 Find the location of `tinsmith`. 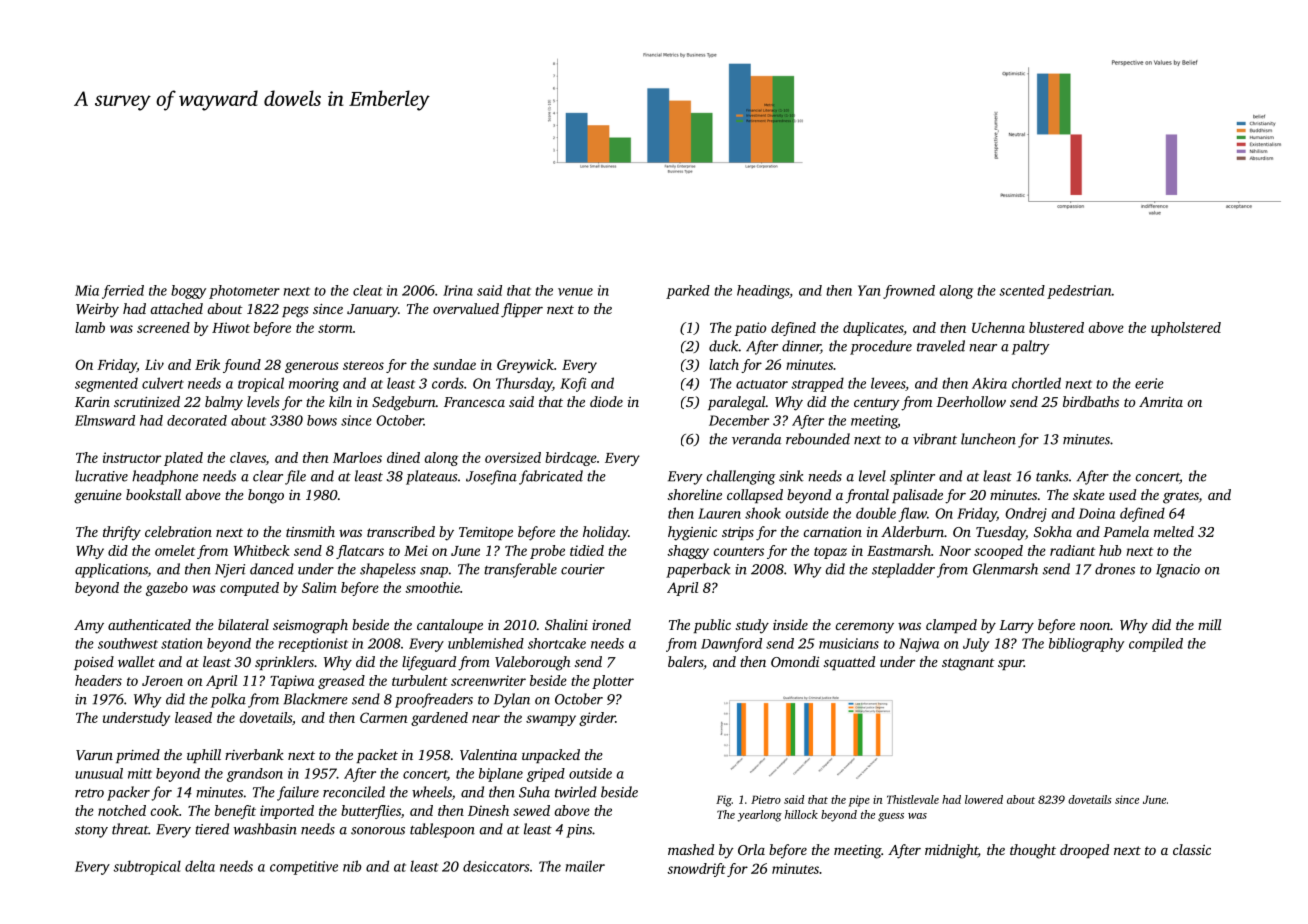

tinsmith is located at coordinates (310, 531).
